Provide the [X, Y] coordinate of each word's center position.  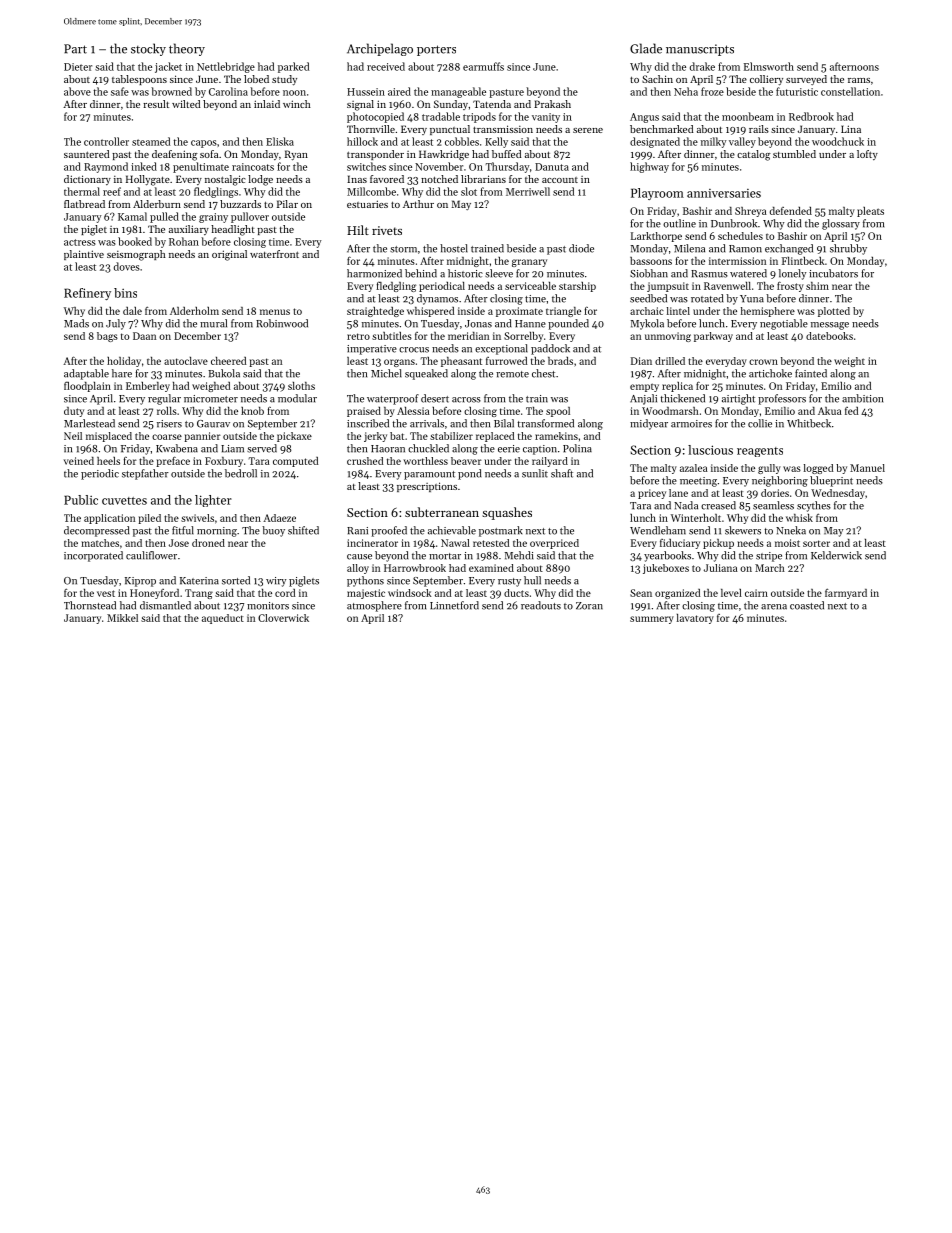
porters [436, 50]
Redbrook [811, 116]
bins [125, 293]
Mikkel [122, 618]
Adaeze [279, 518]
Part [75, 49]
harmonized [374, 273]
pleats [870, 212]
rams [859, 80]
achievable [452, 530]
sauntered [86, 154]
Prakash [552, 104]
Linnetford [454, 605]
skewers [743, 530]
